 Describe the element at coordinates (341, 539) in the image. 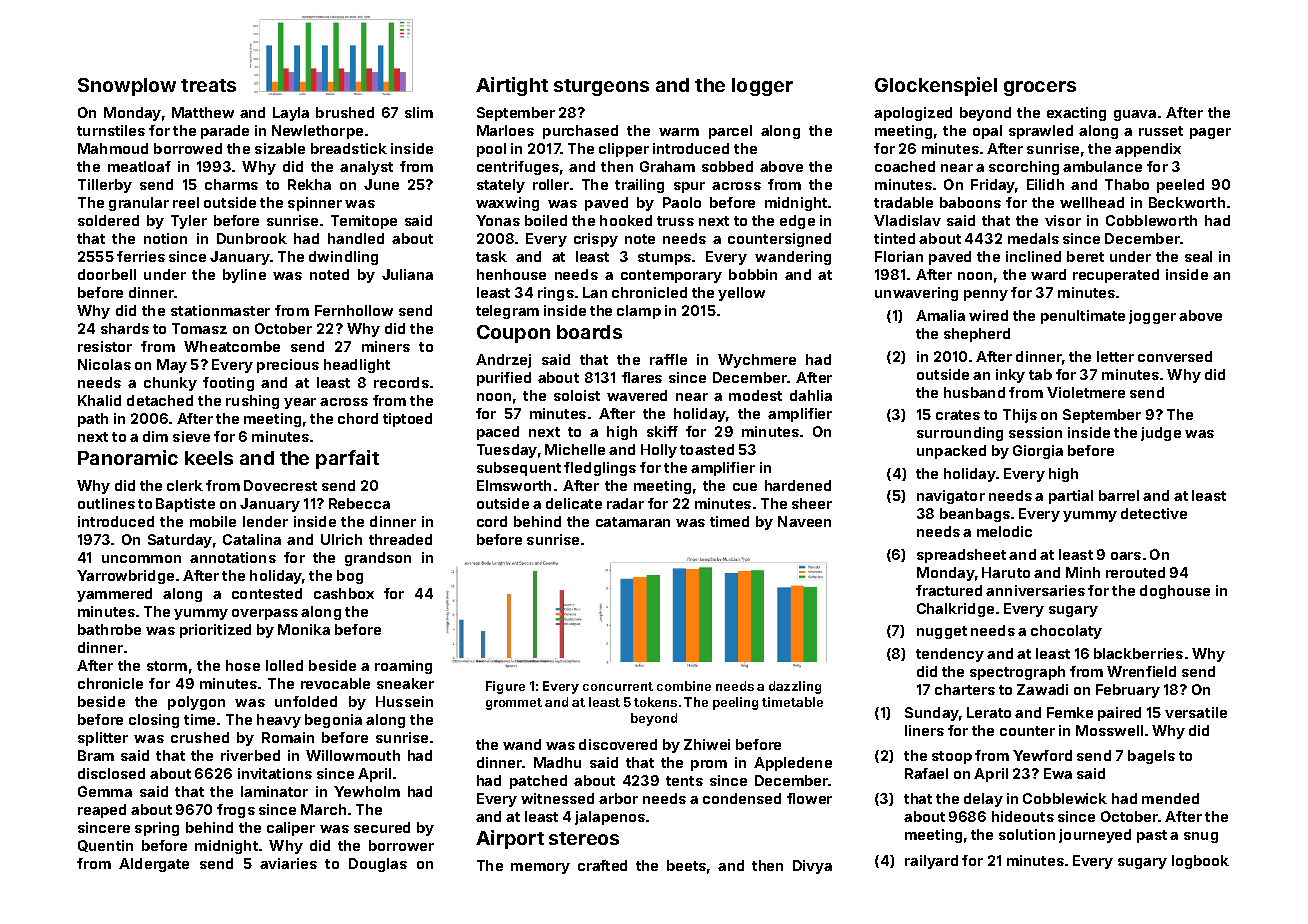

I see `Ulrich` at that location.
